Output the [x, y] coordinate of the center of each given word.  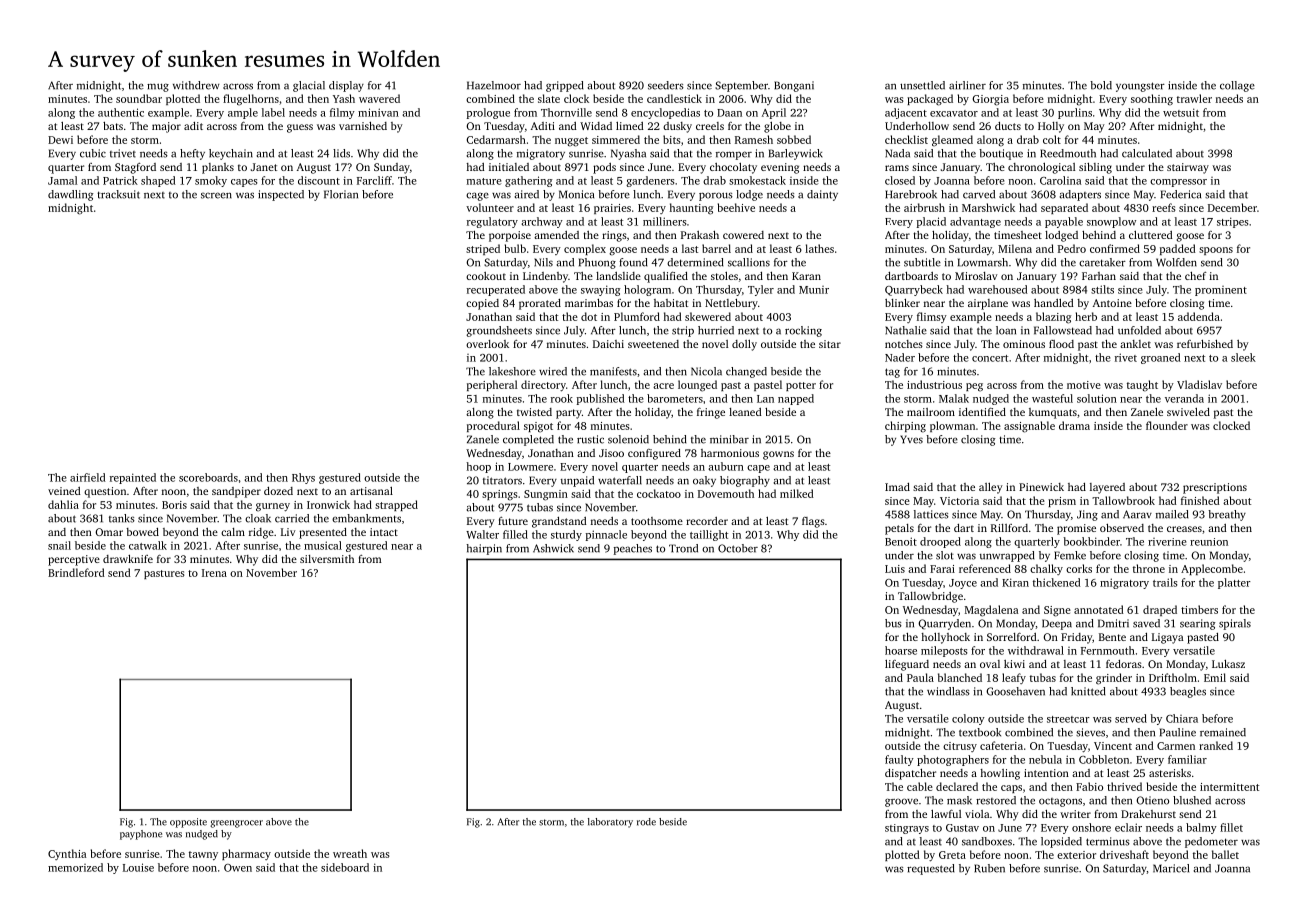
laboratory [610, 823]
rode [646, 822]
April [774, 113]
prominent [1221, 291]
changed [746, 372]
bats [113, 126]
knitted [1088, 691]
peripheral [492, 385]
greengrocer [236, 824]
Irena [214, 573]
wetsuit [1181, 112]
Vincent [1113, 746]
